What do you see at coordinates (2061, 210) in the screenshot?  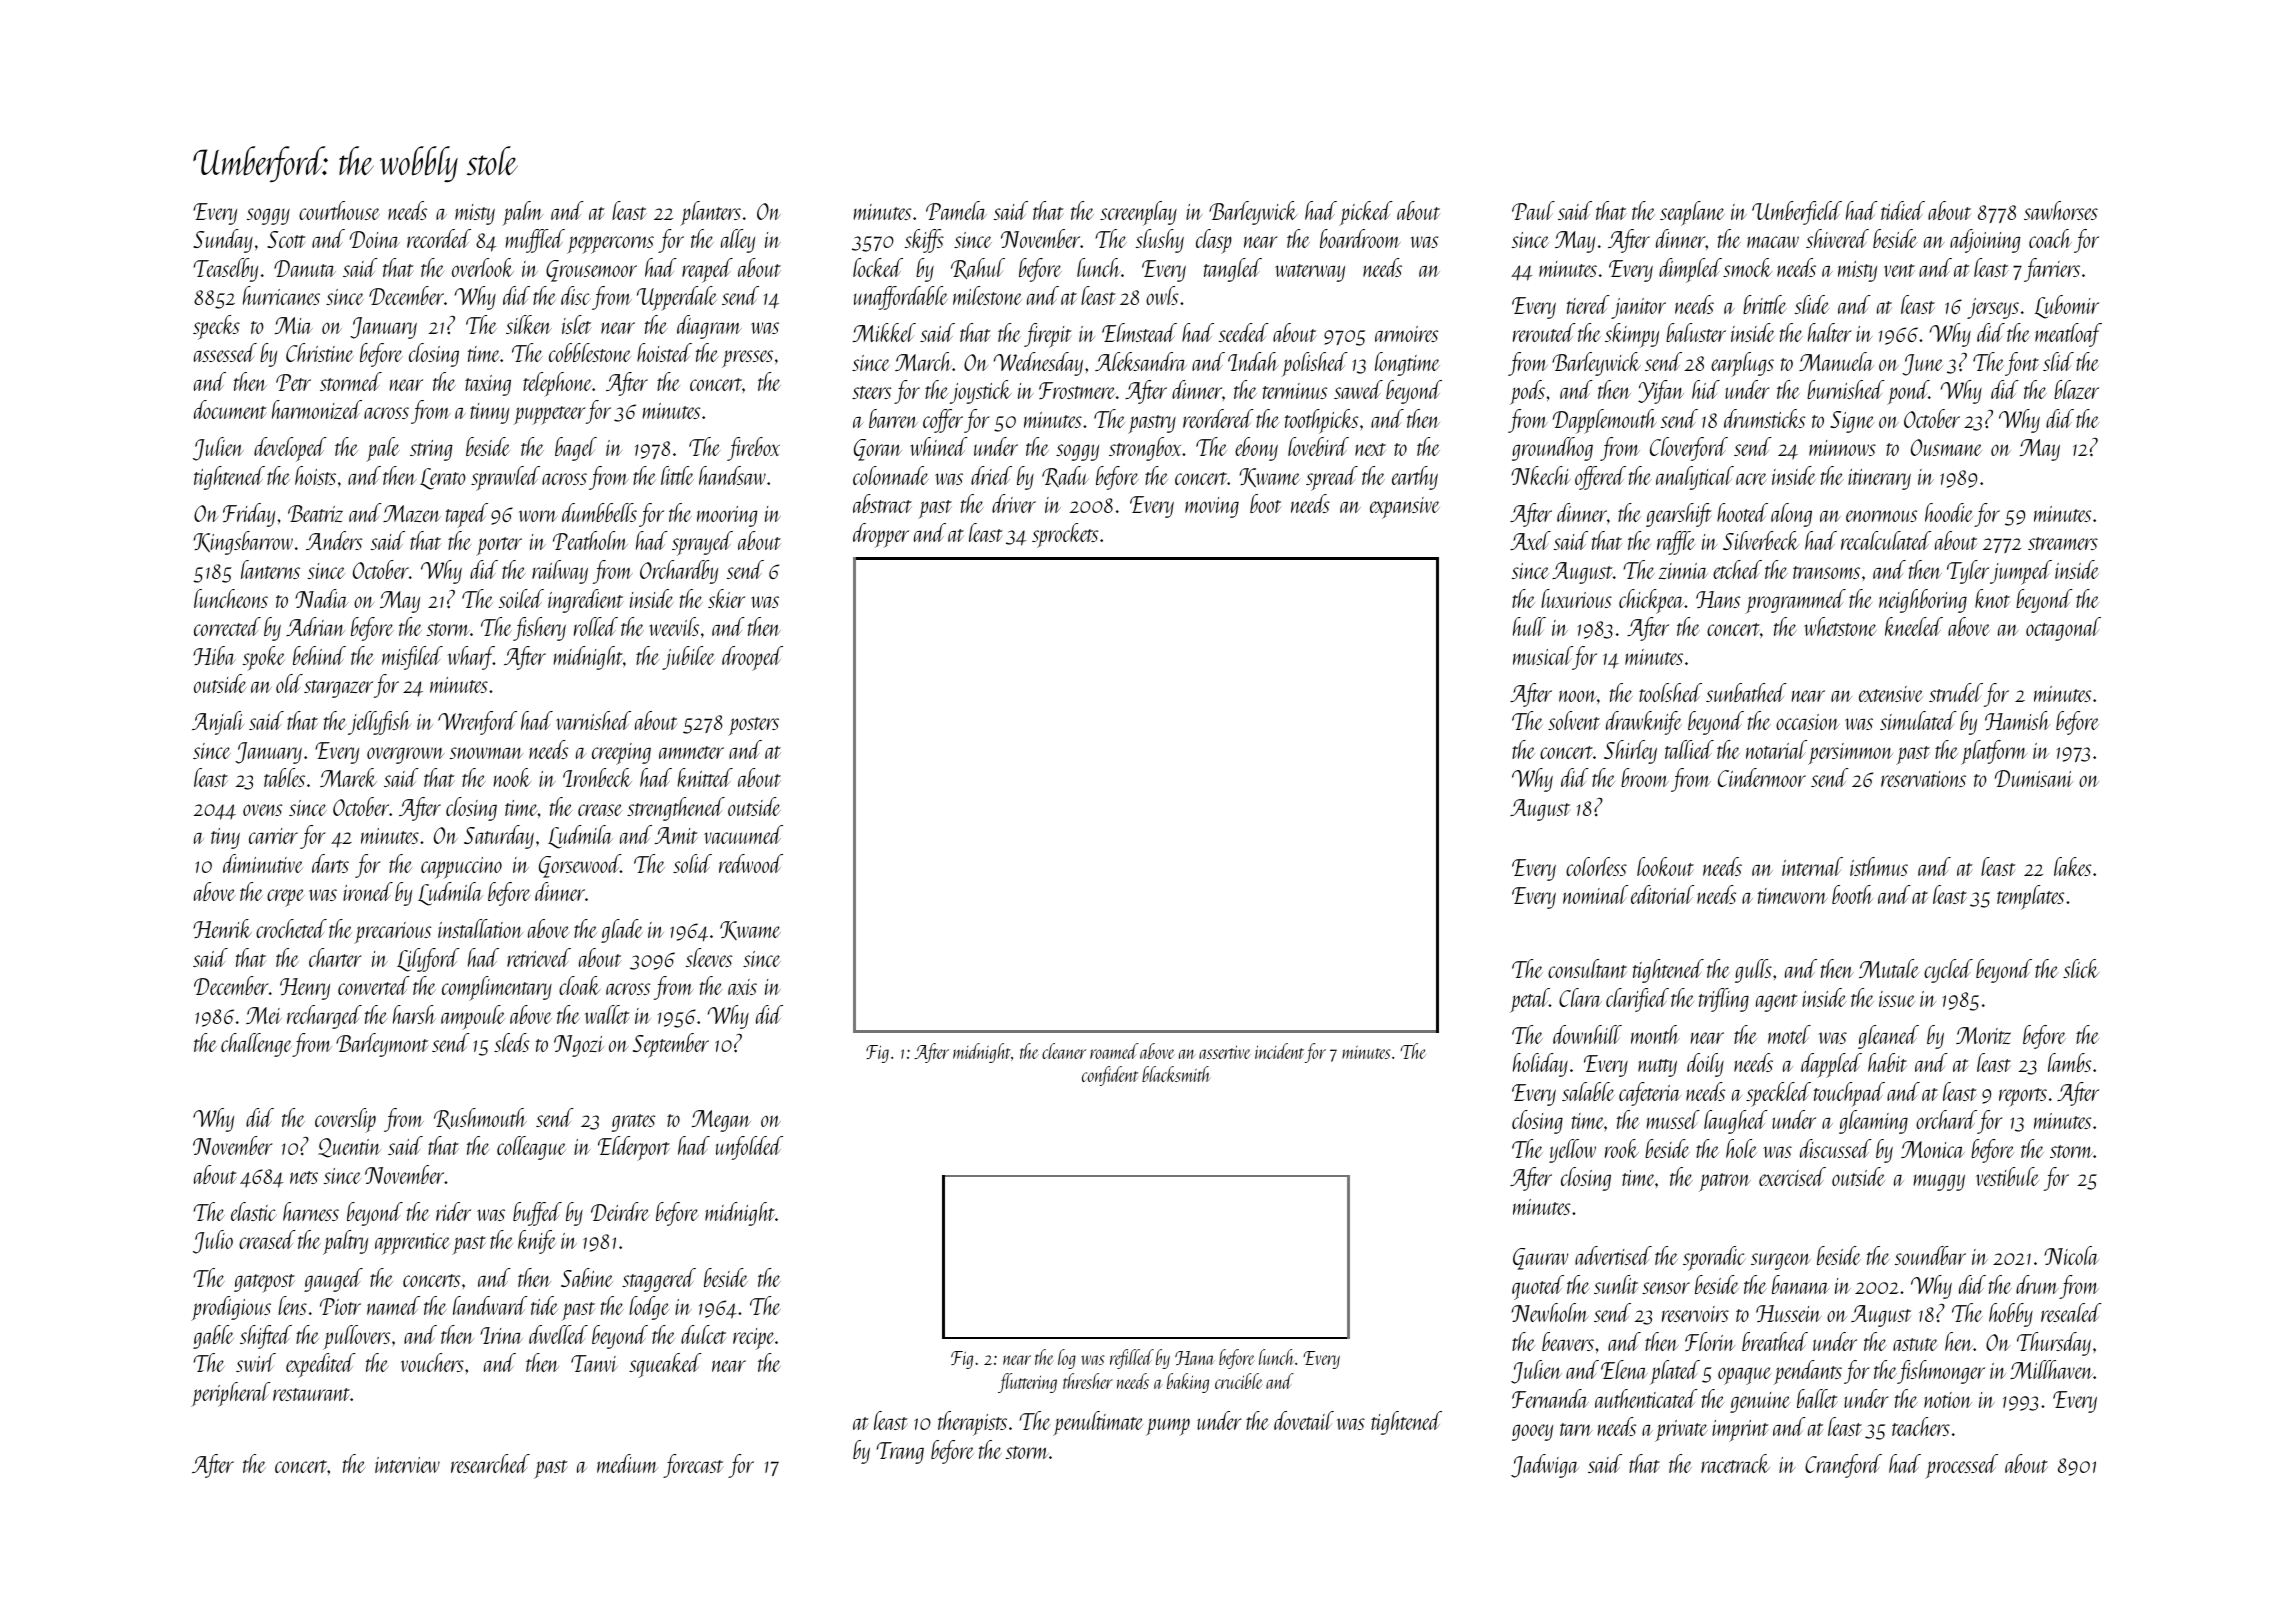 I see `sawhorses` at bounding box center [2061, 210].
